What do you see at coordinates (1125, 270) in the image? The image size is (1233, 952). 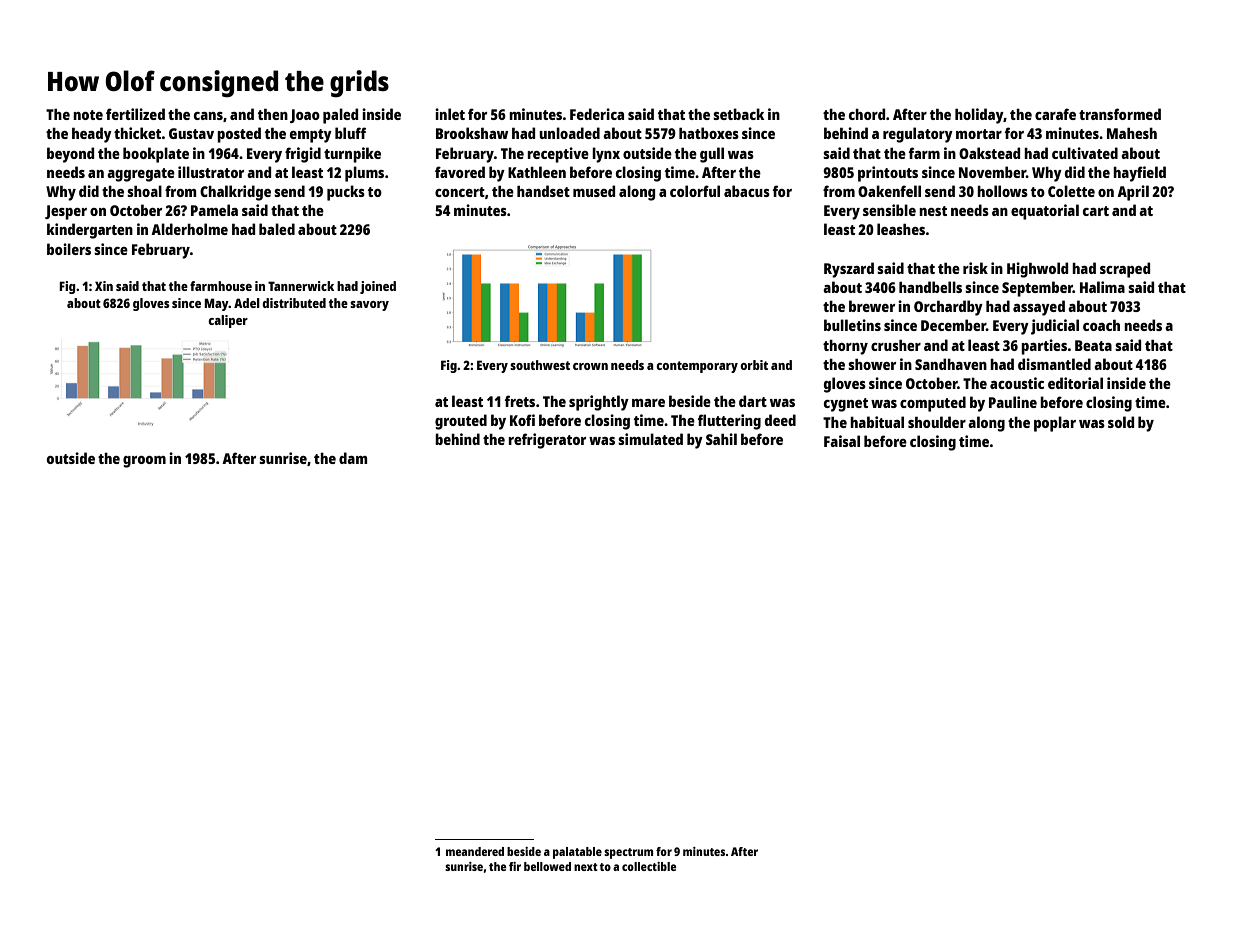 I see `scraped` at bounding box center [1125, 270].
